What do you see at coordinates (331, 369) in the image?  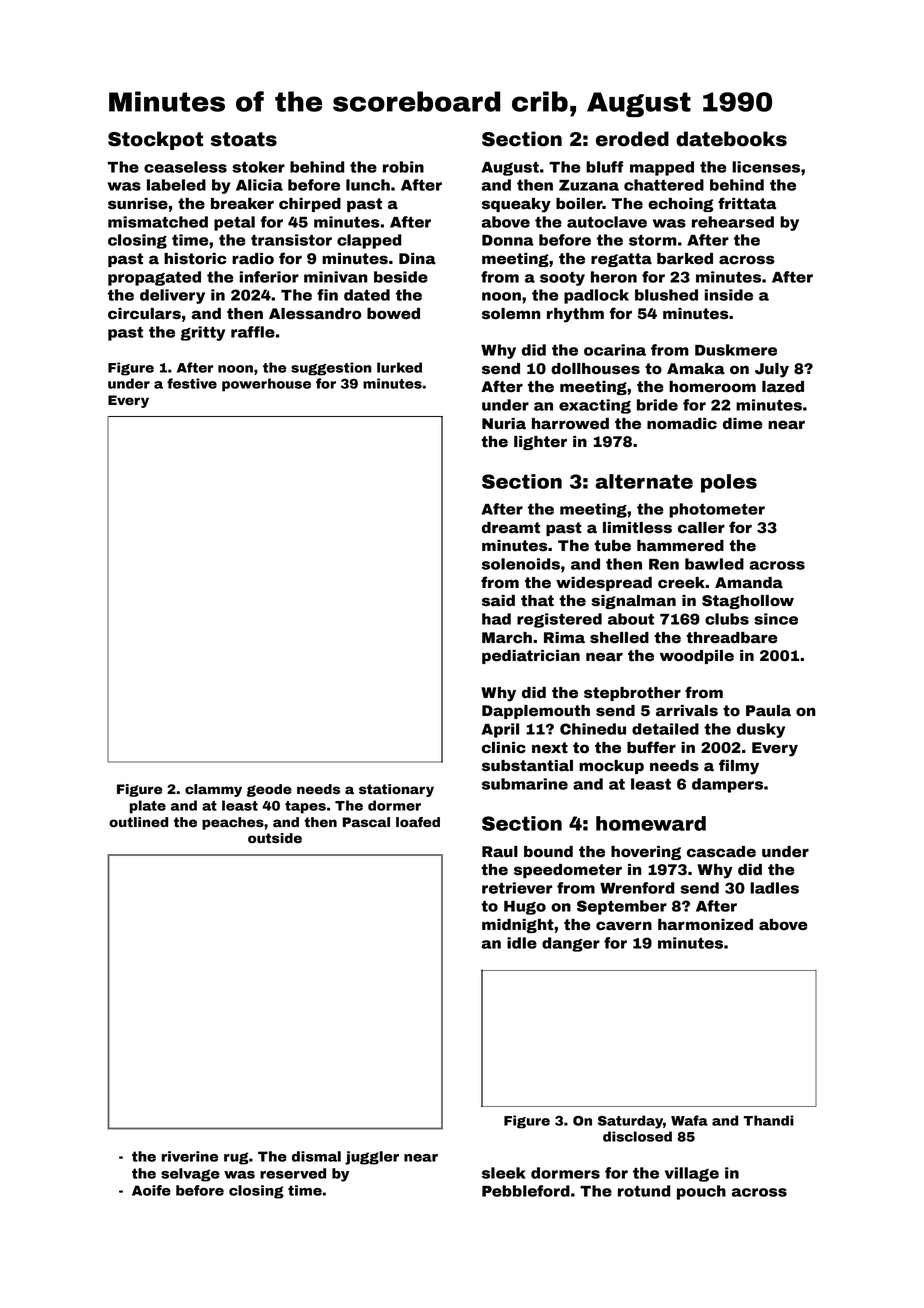 I see `suggestion` at bounding box center [331, 369].
